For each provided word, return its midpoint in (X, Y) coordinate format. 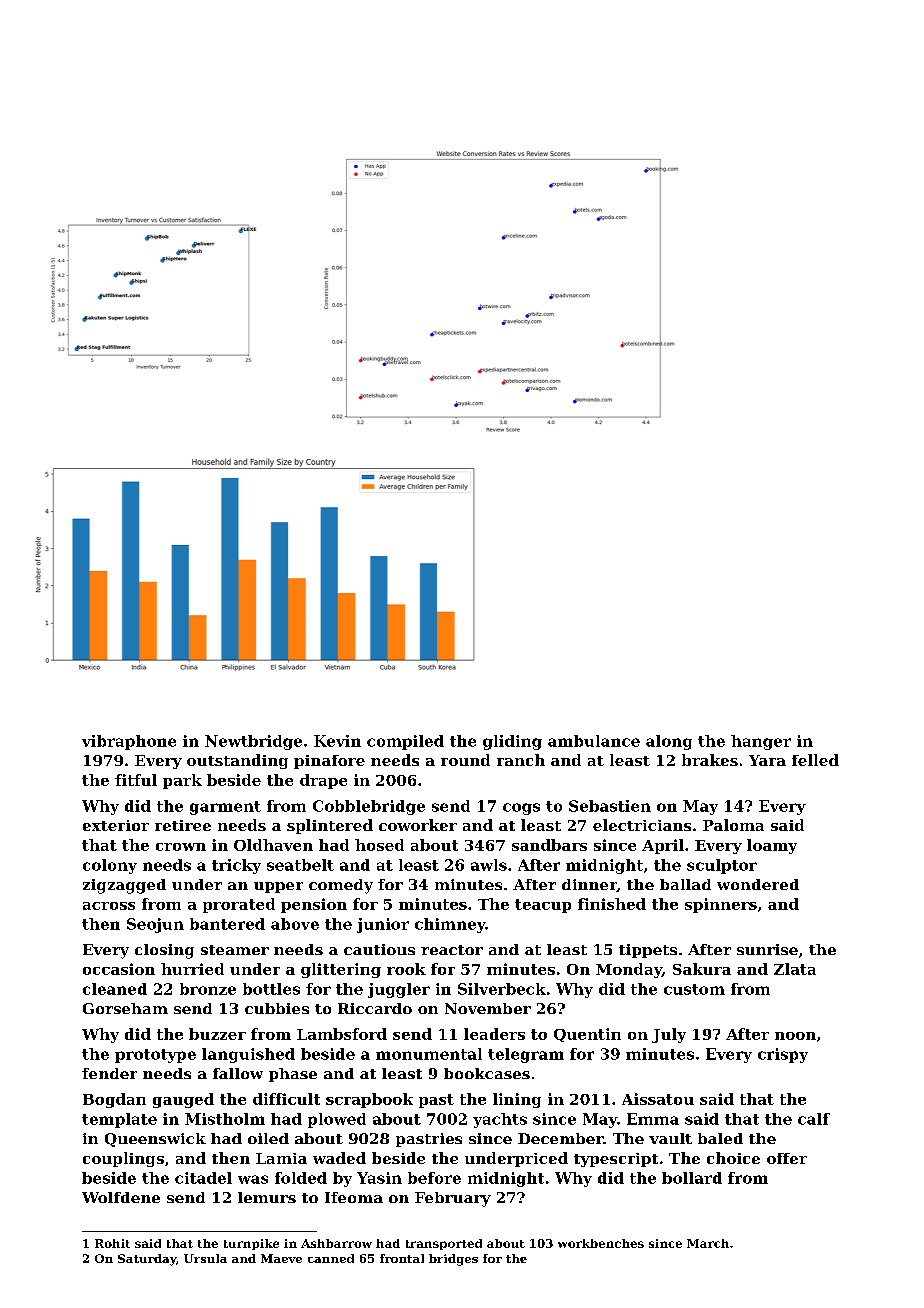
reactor (452, 950)
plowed (337, 1120)
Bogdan (114, 1100)
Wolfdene (121, 1197)
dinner (589, 885)
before (434, 1178)
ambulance (594, 741)
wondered (758, 884)
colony (110, 866)
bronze (208, 989)
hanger (761, 742)
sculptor (722, 866)
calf (814, 1119)
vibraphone (129, 742)
